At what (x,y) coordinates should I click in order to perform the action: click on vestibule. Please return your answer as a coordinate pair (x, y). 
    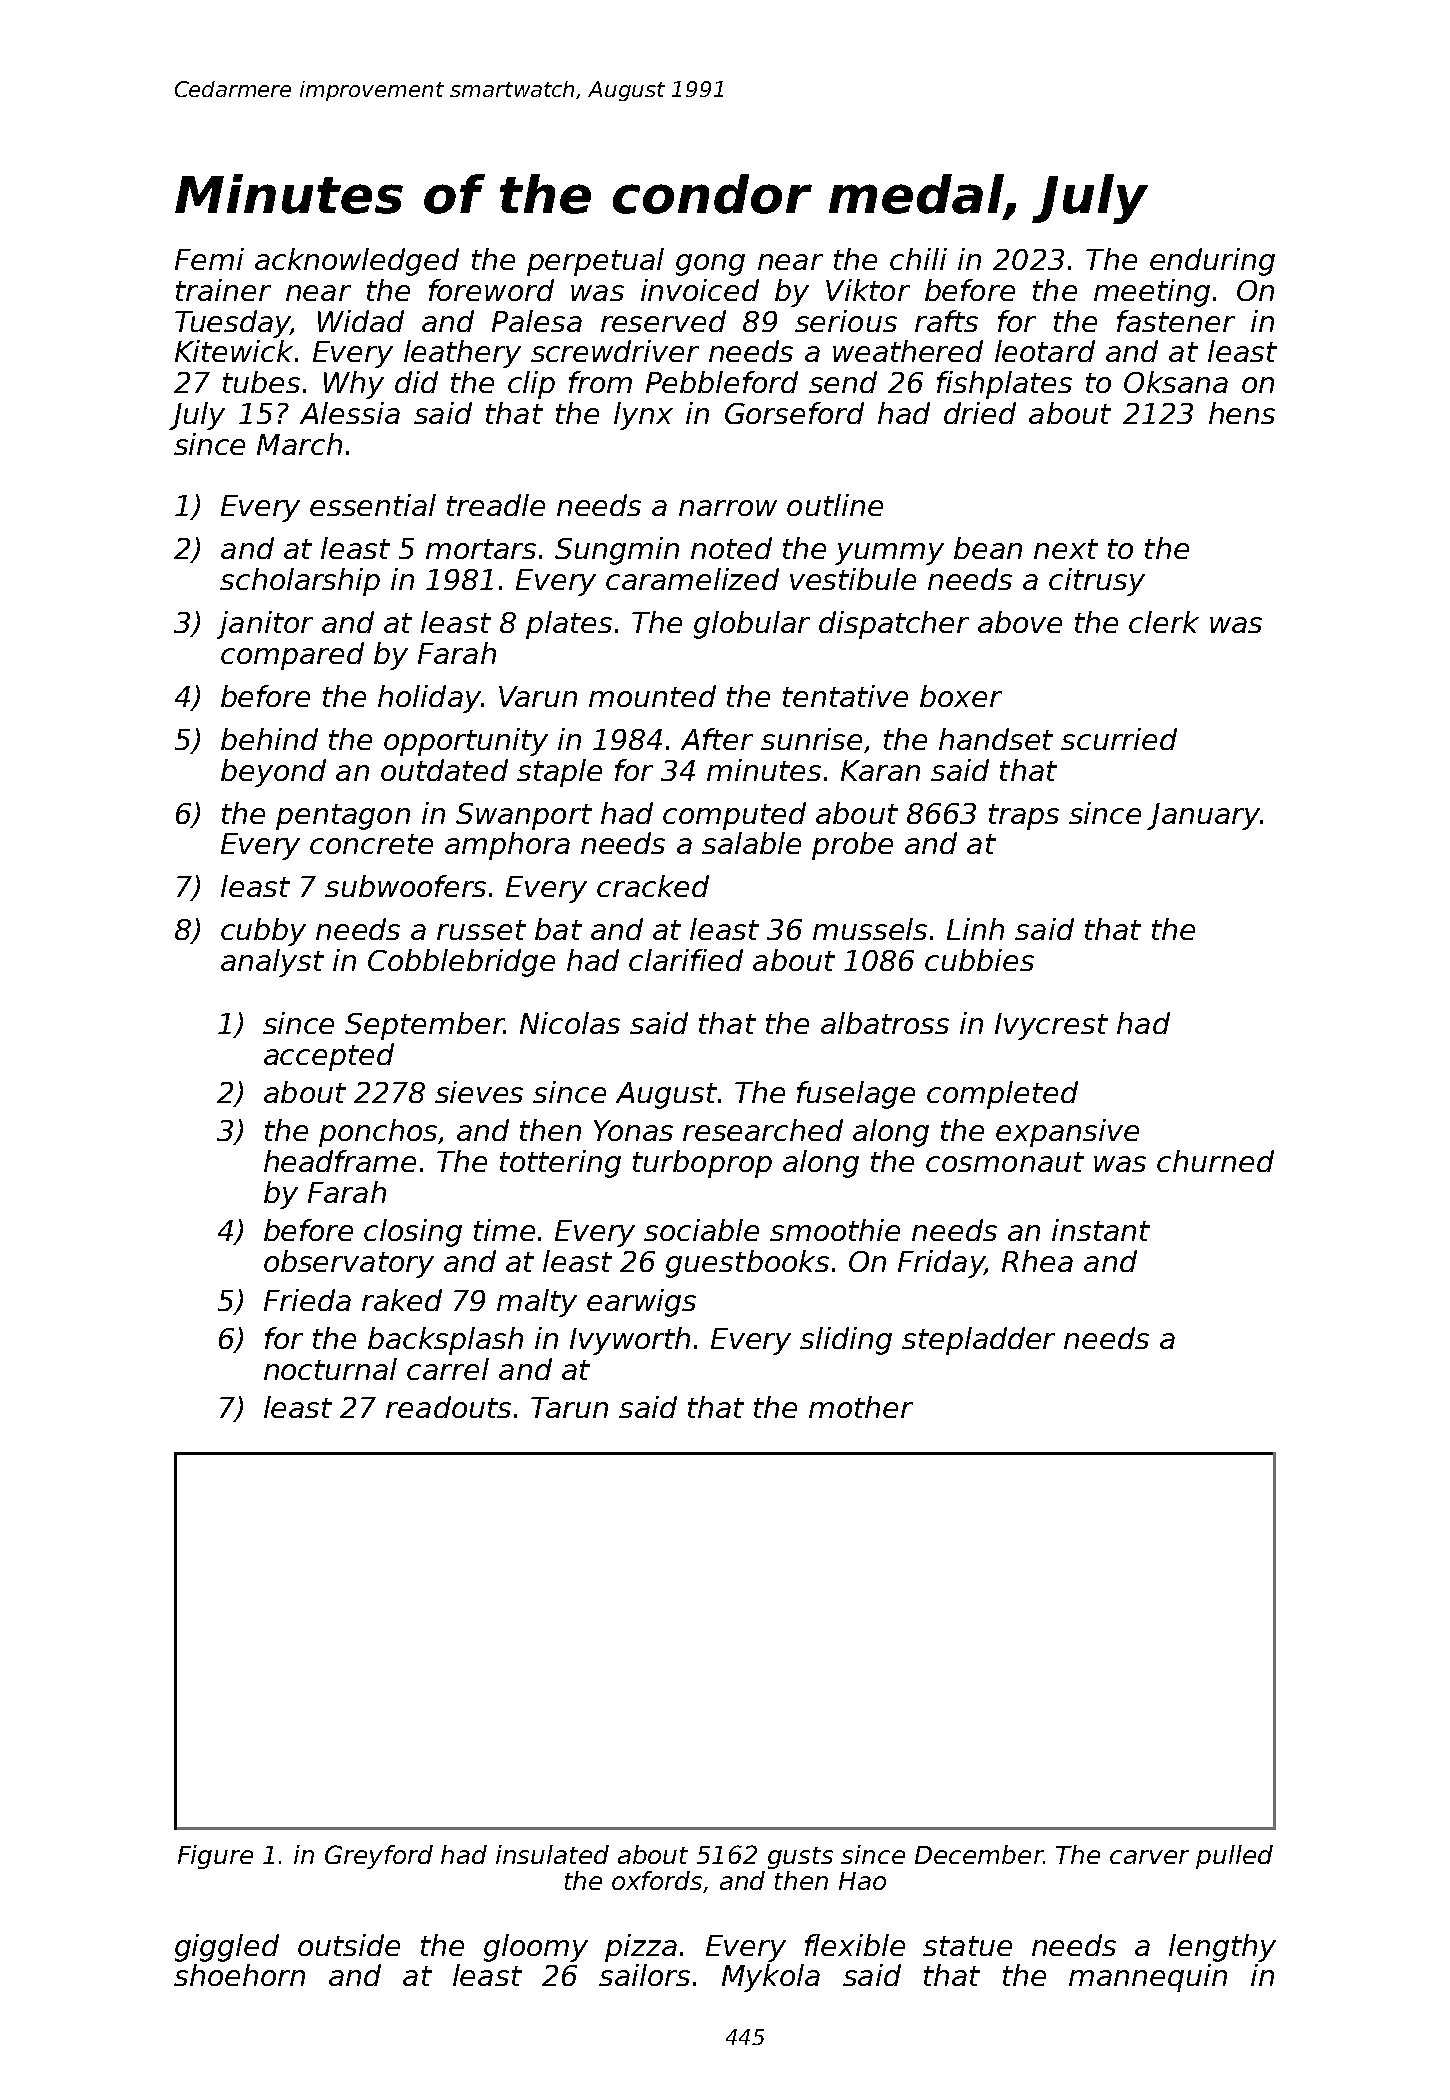
    Looking at the image, I should click on (853, 579).
